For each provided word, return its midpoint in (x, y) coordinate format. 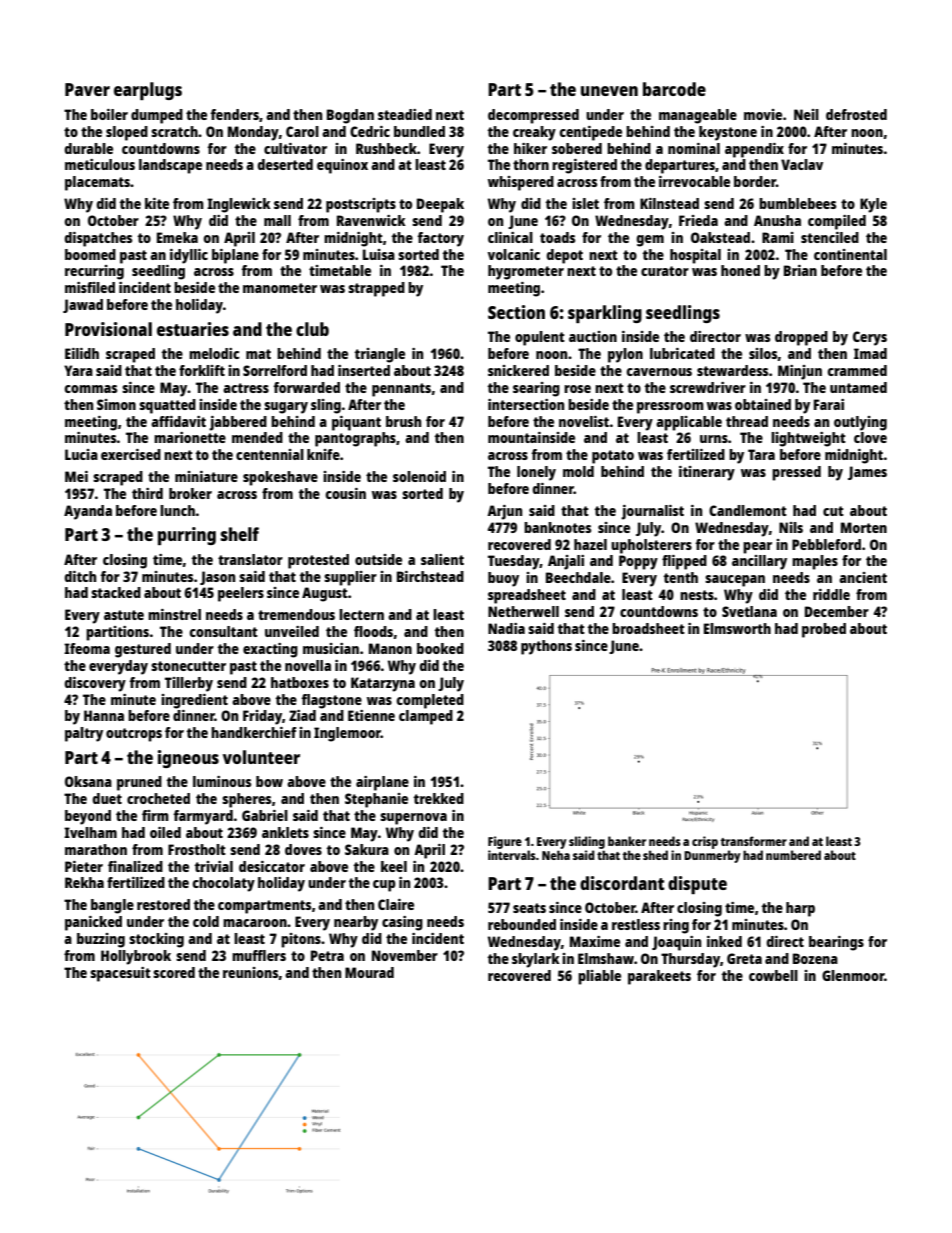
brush (403, 421)
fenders (234, 114)
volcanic (514, 254)
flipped (684, 562)
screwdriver (708, 387)
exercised (131, 454)
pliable (599, 977)
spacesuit (120, 974)
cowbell (773, 975)
